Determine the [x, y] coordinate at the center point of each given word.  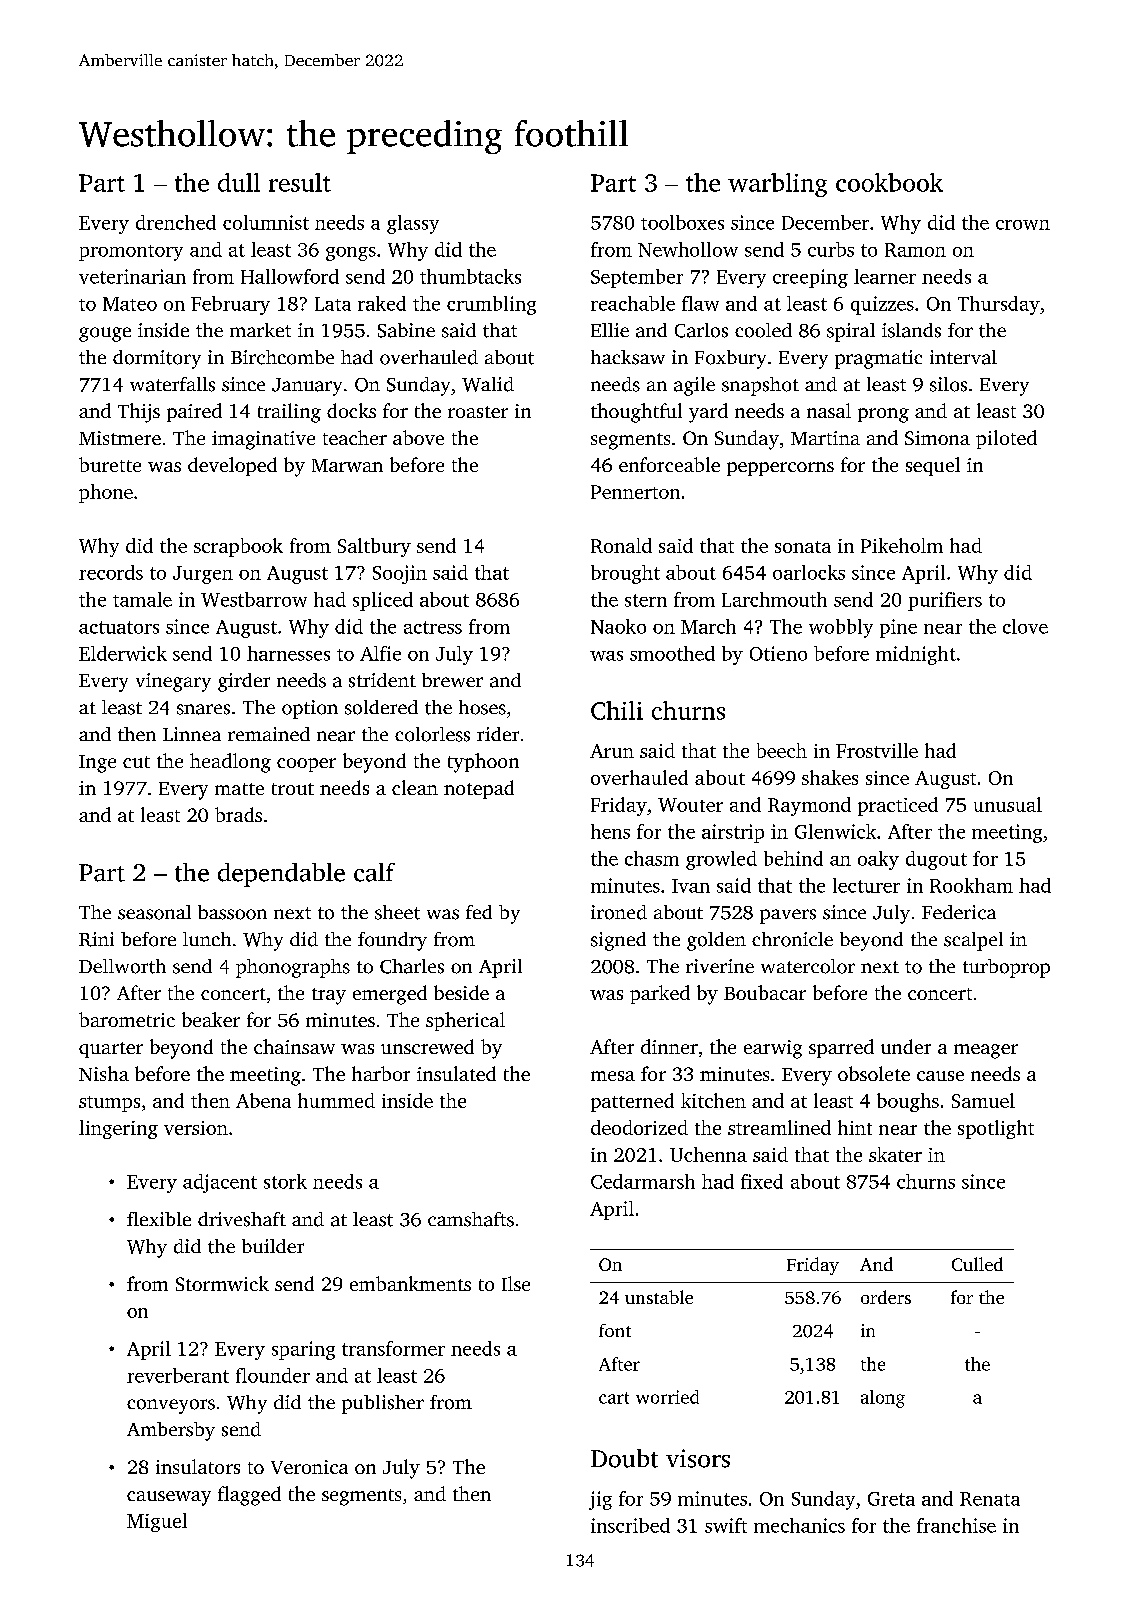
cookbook [889, 182]
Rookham [971, 885]
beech [782, 750]
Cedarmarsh [643, 1181]
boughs [908, 1102]
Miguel [157, 1522]
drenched [176, 222]
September [637, 278]
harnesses [288, 653]
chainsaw [294, 1046]
